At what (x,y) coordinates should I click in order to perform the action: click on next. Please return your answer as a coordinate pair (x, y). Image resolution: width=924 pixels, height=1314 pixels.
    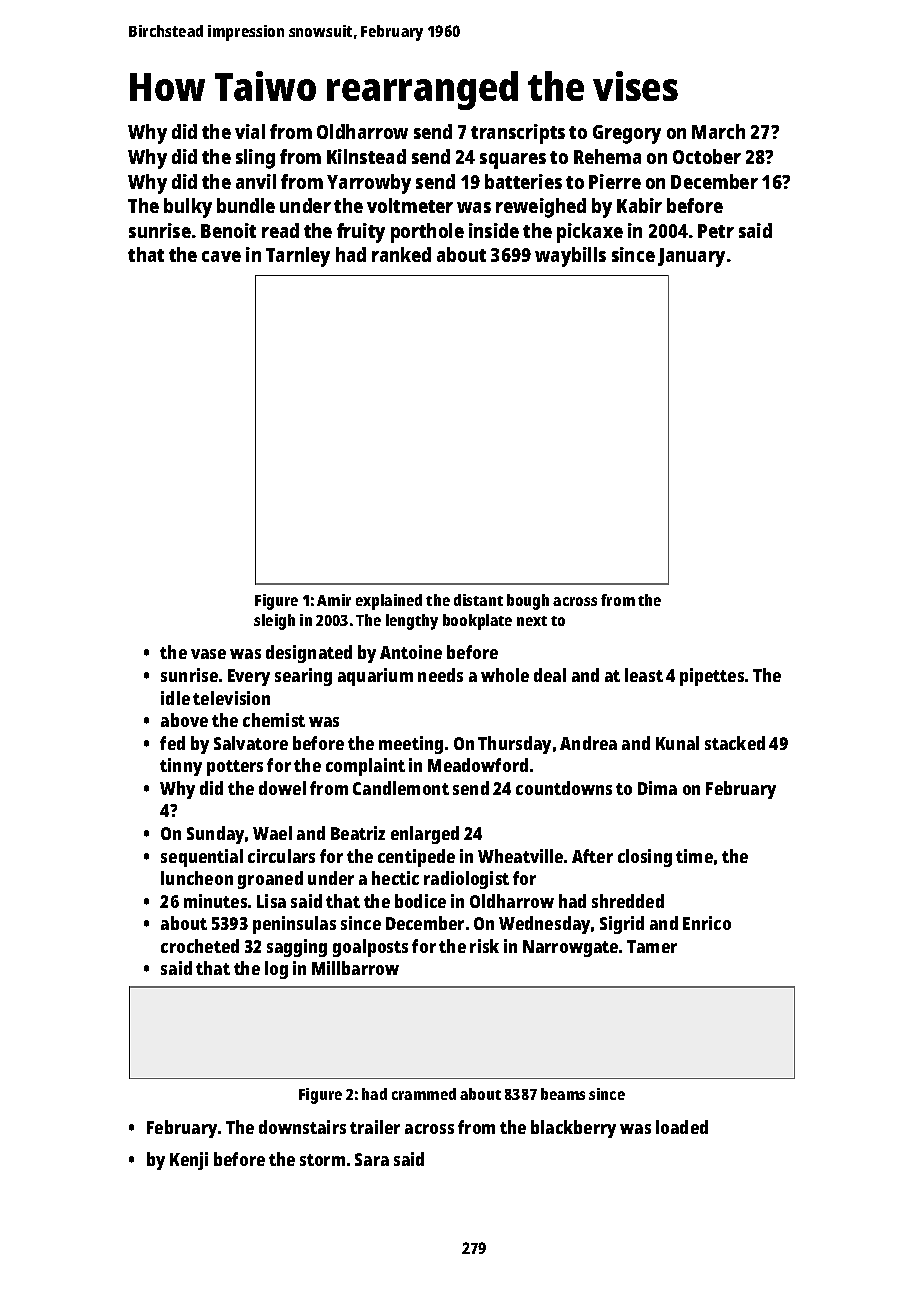
    Looking at the image, I should click on (532, 621).
